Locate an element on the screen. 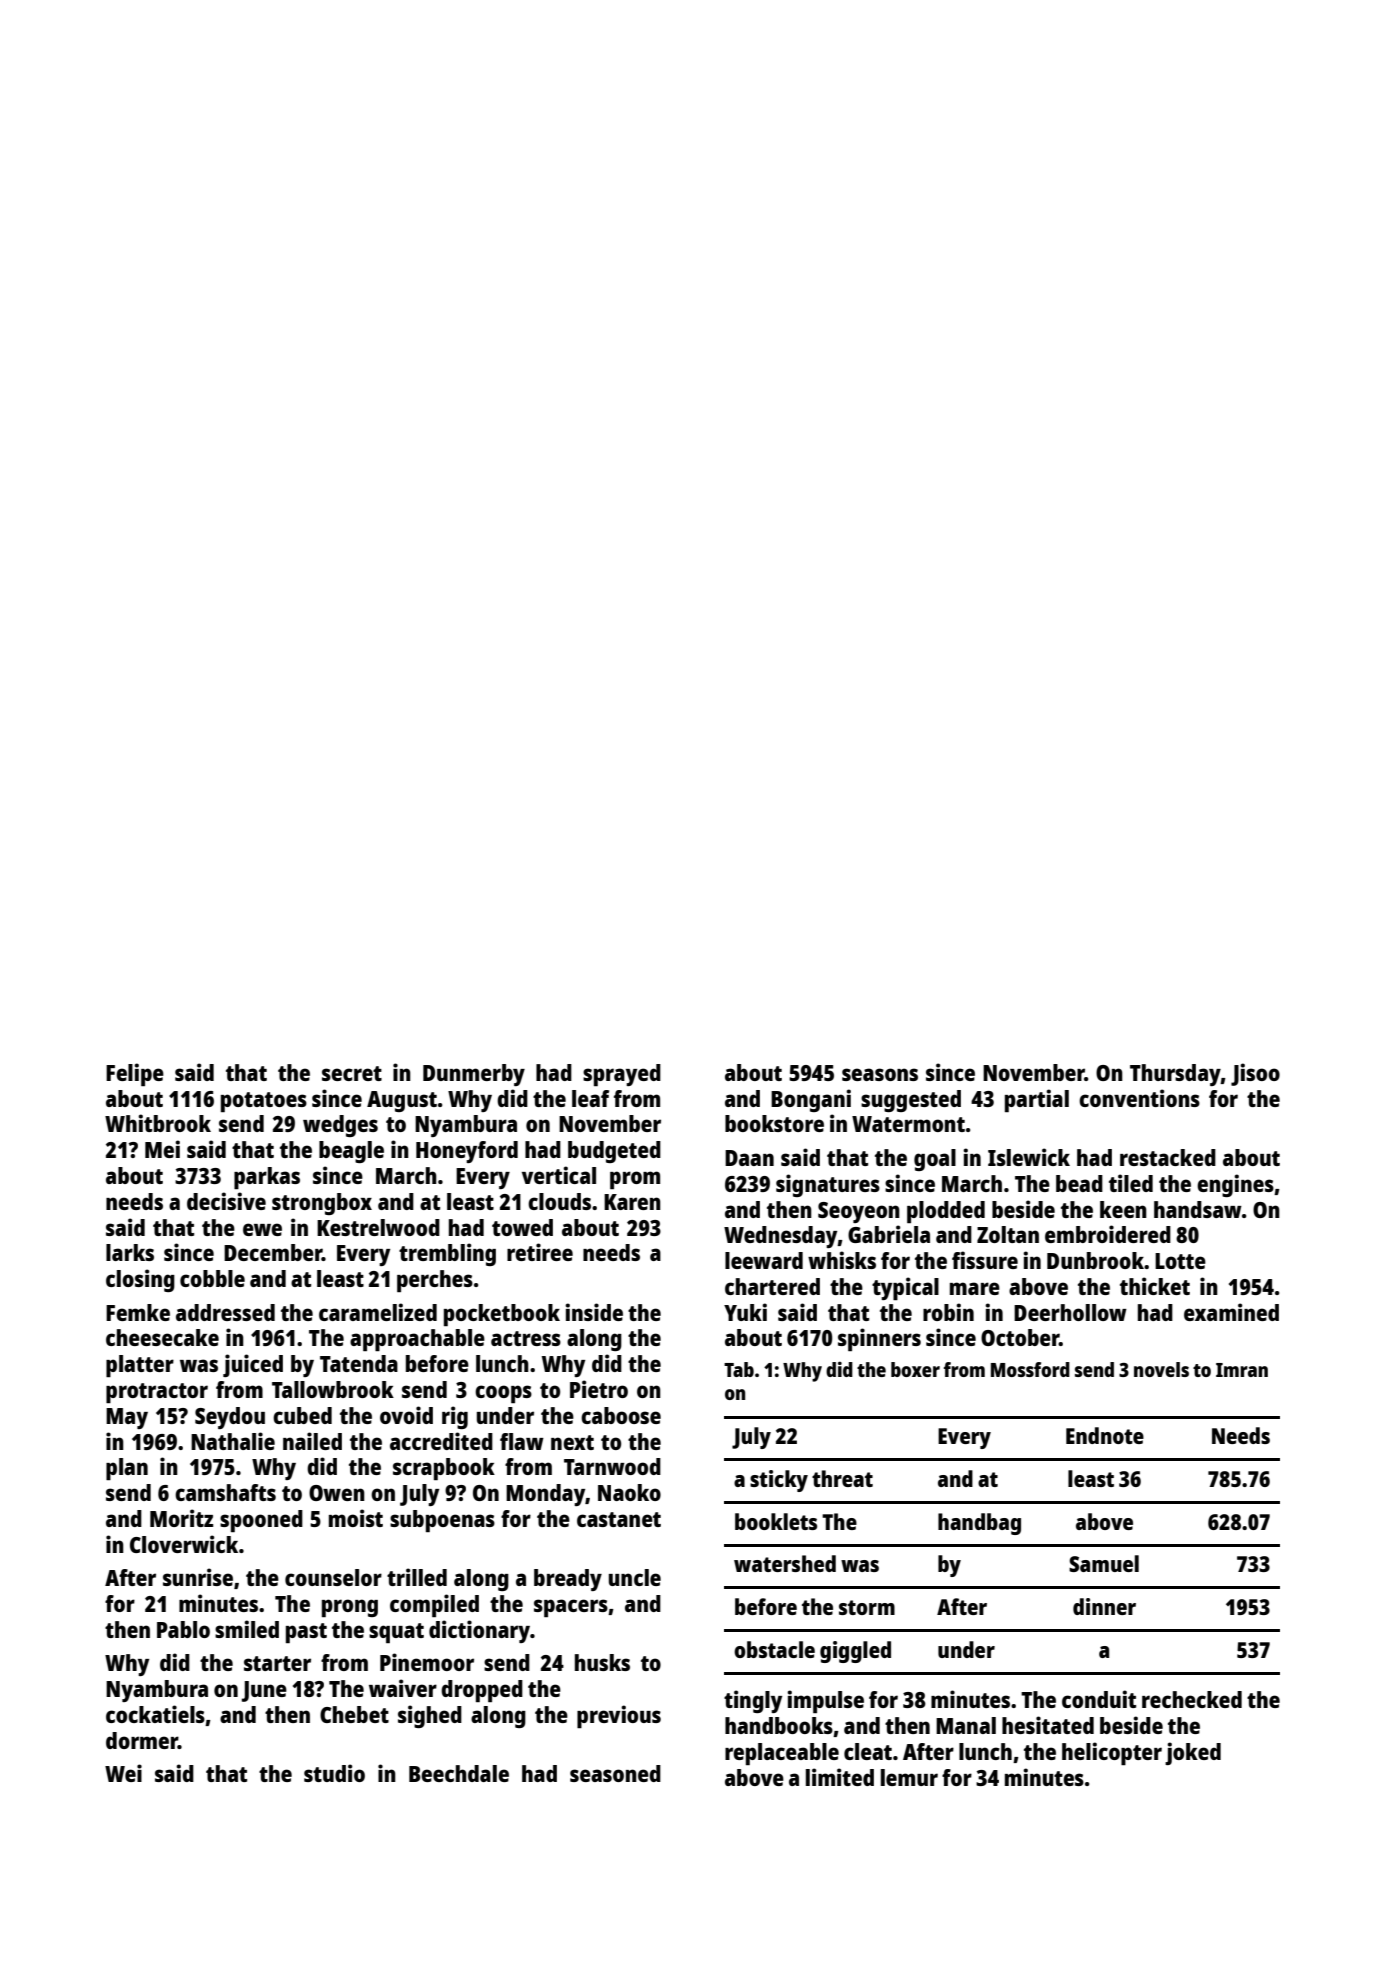  Mossford is located at coordinates (1030, 1369).
